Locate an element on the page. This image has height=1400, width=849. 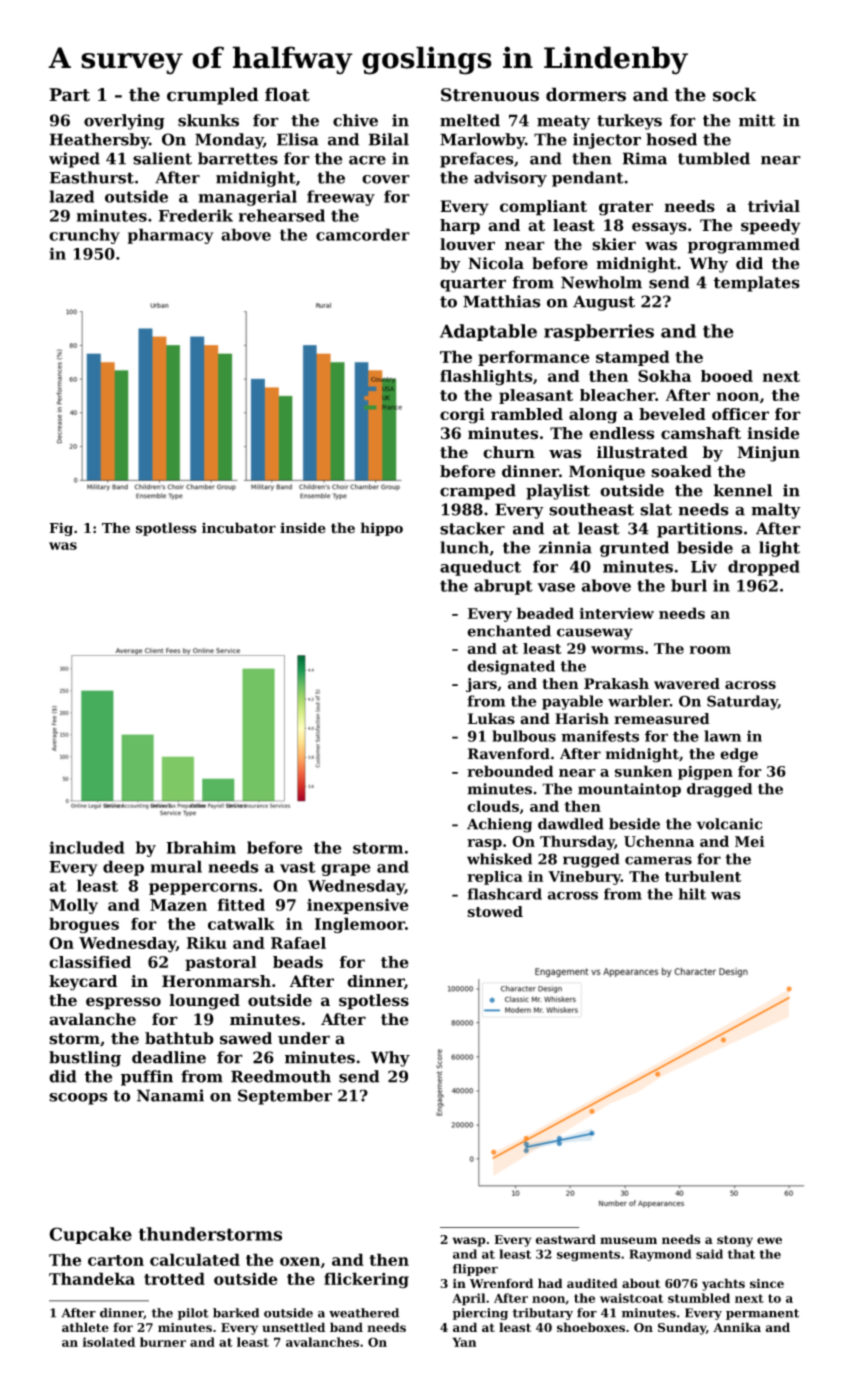
Thandeka is located at coordinates (92, 1278).
